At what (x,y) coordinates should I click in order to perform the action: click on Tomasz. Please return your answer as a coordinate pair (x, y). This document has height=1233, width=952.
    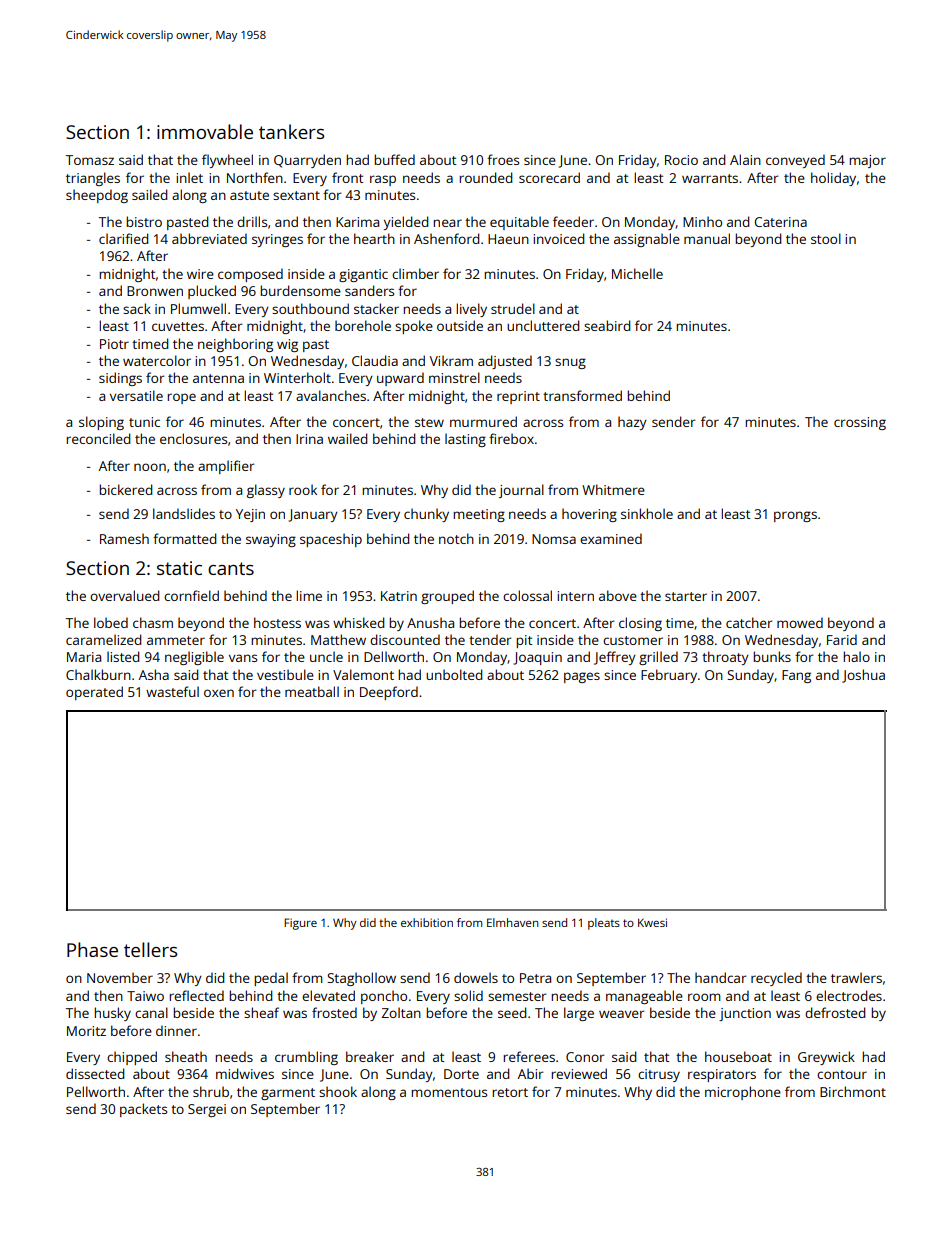
    Looking at the image, I should click on (90, 160).
